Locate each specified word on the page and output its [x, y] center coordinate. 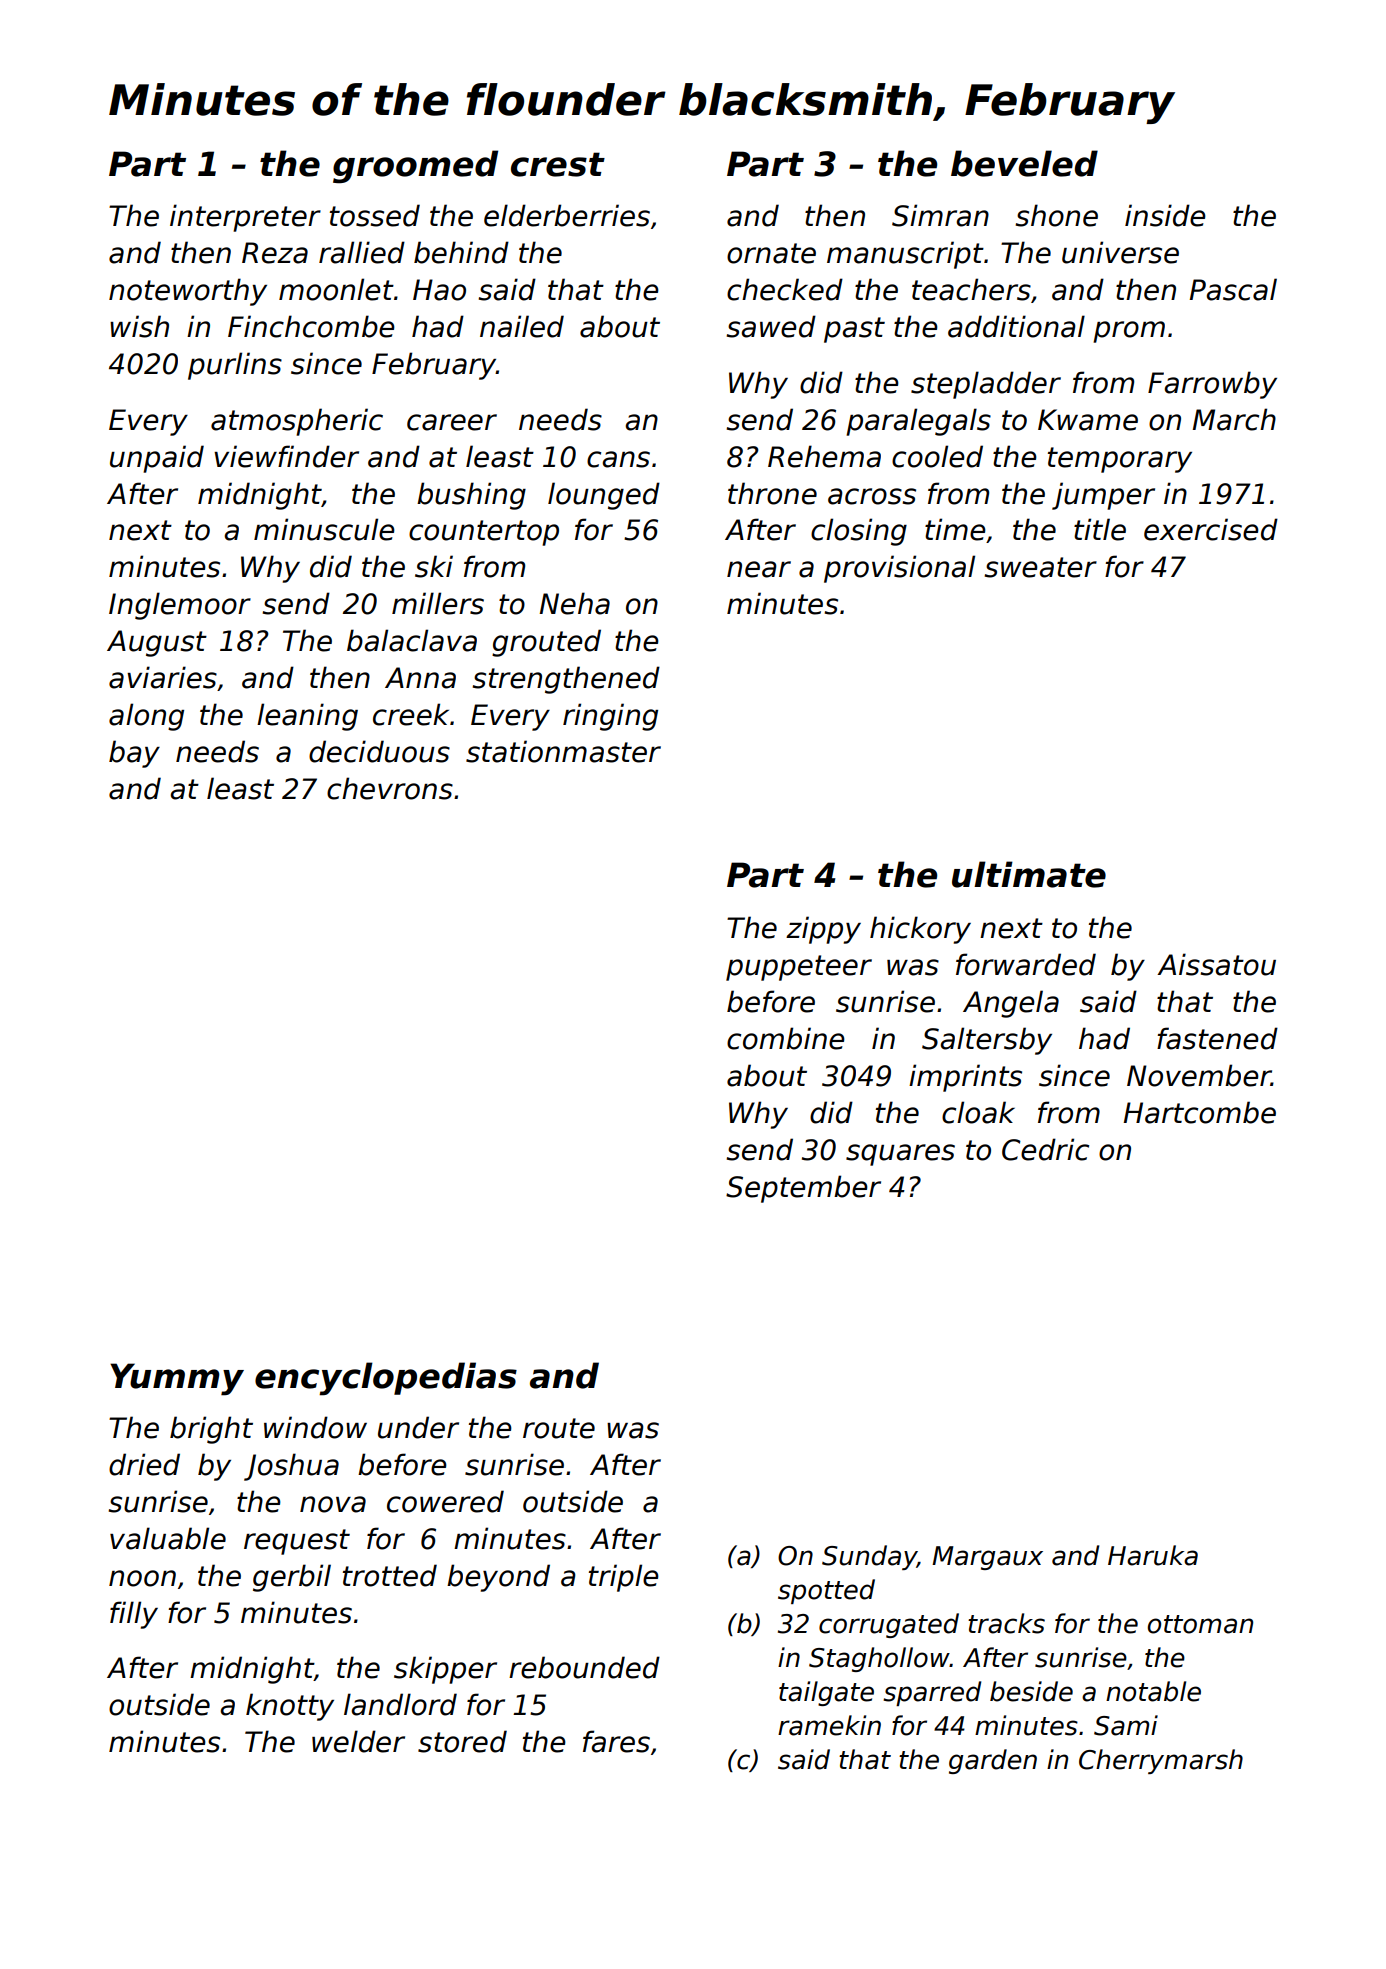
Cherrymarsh [1161, 1761]
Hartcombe [1200, 1112]
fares [616, 1741]
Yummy [177, 1379]
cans [618, 459]
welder [358, 1741]
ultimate [1029, 874]
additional [1016, 326]
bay [134, 754]
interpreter [245, 218]
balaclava [412, 640]
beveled [1024, 163]
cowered [445, 1501]
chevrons [390, 788]
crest [558, 164]
